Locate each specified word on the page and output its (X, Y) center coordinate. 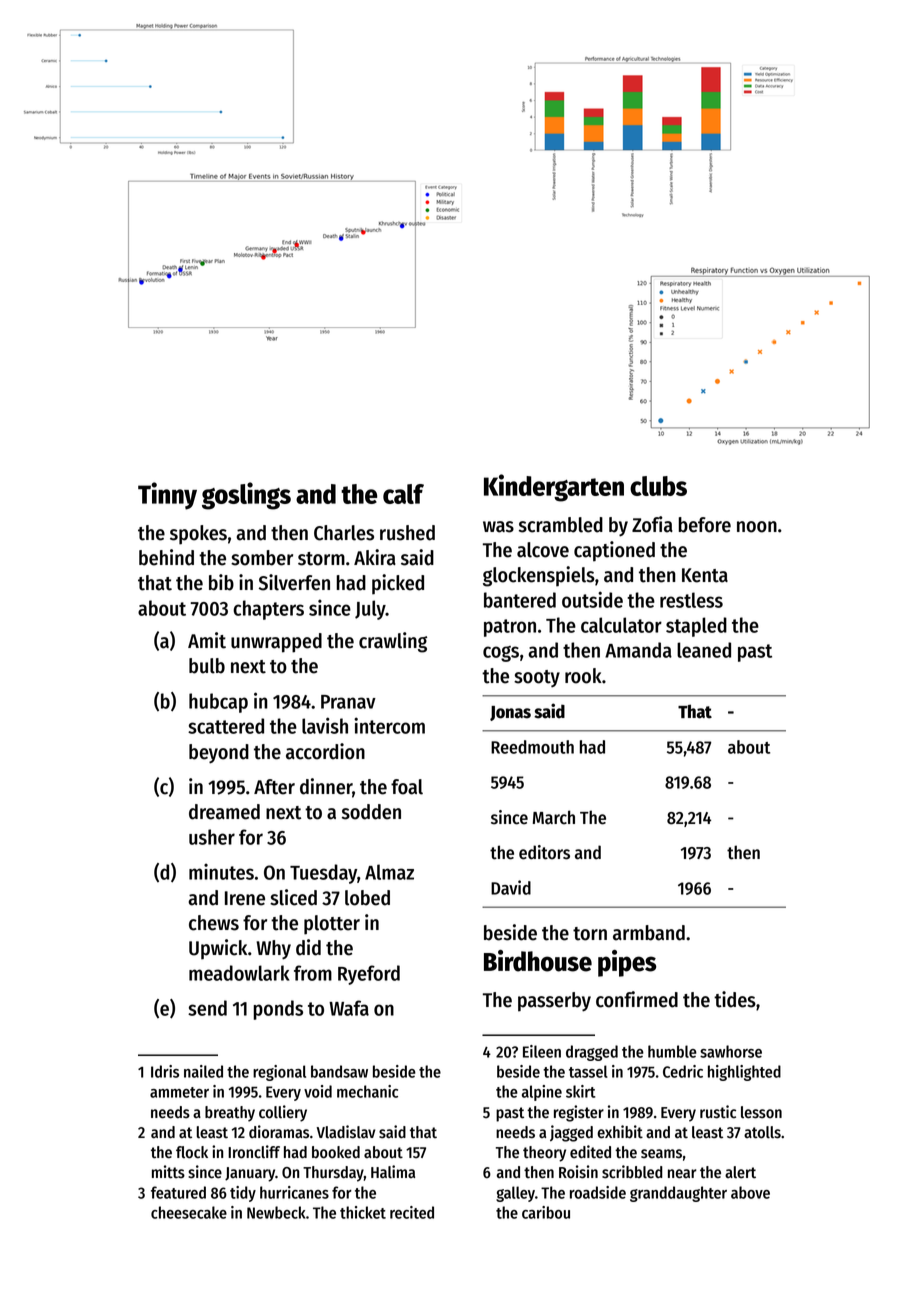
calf (403, 494)
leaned (704, 650)
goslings (246, 496)
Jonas (510, 713)
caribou (546, 1212)
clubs (658, 486)
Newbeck (276, 1212)
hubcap (218, 703)
